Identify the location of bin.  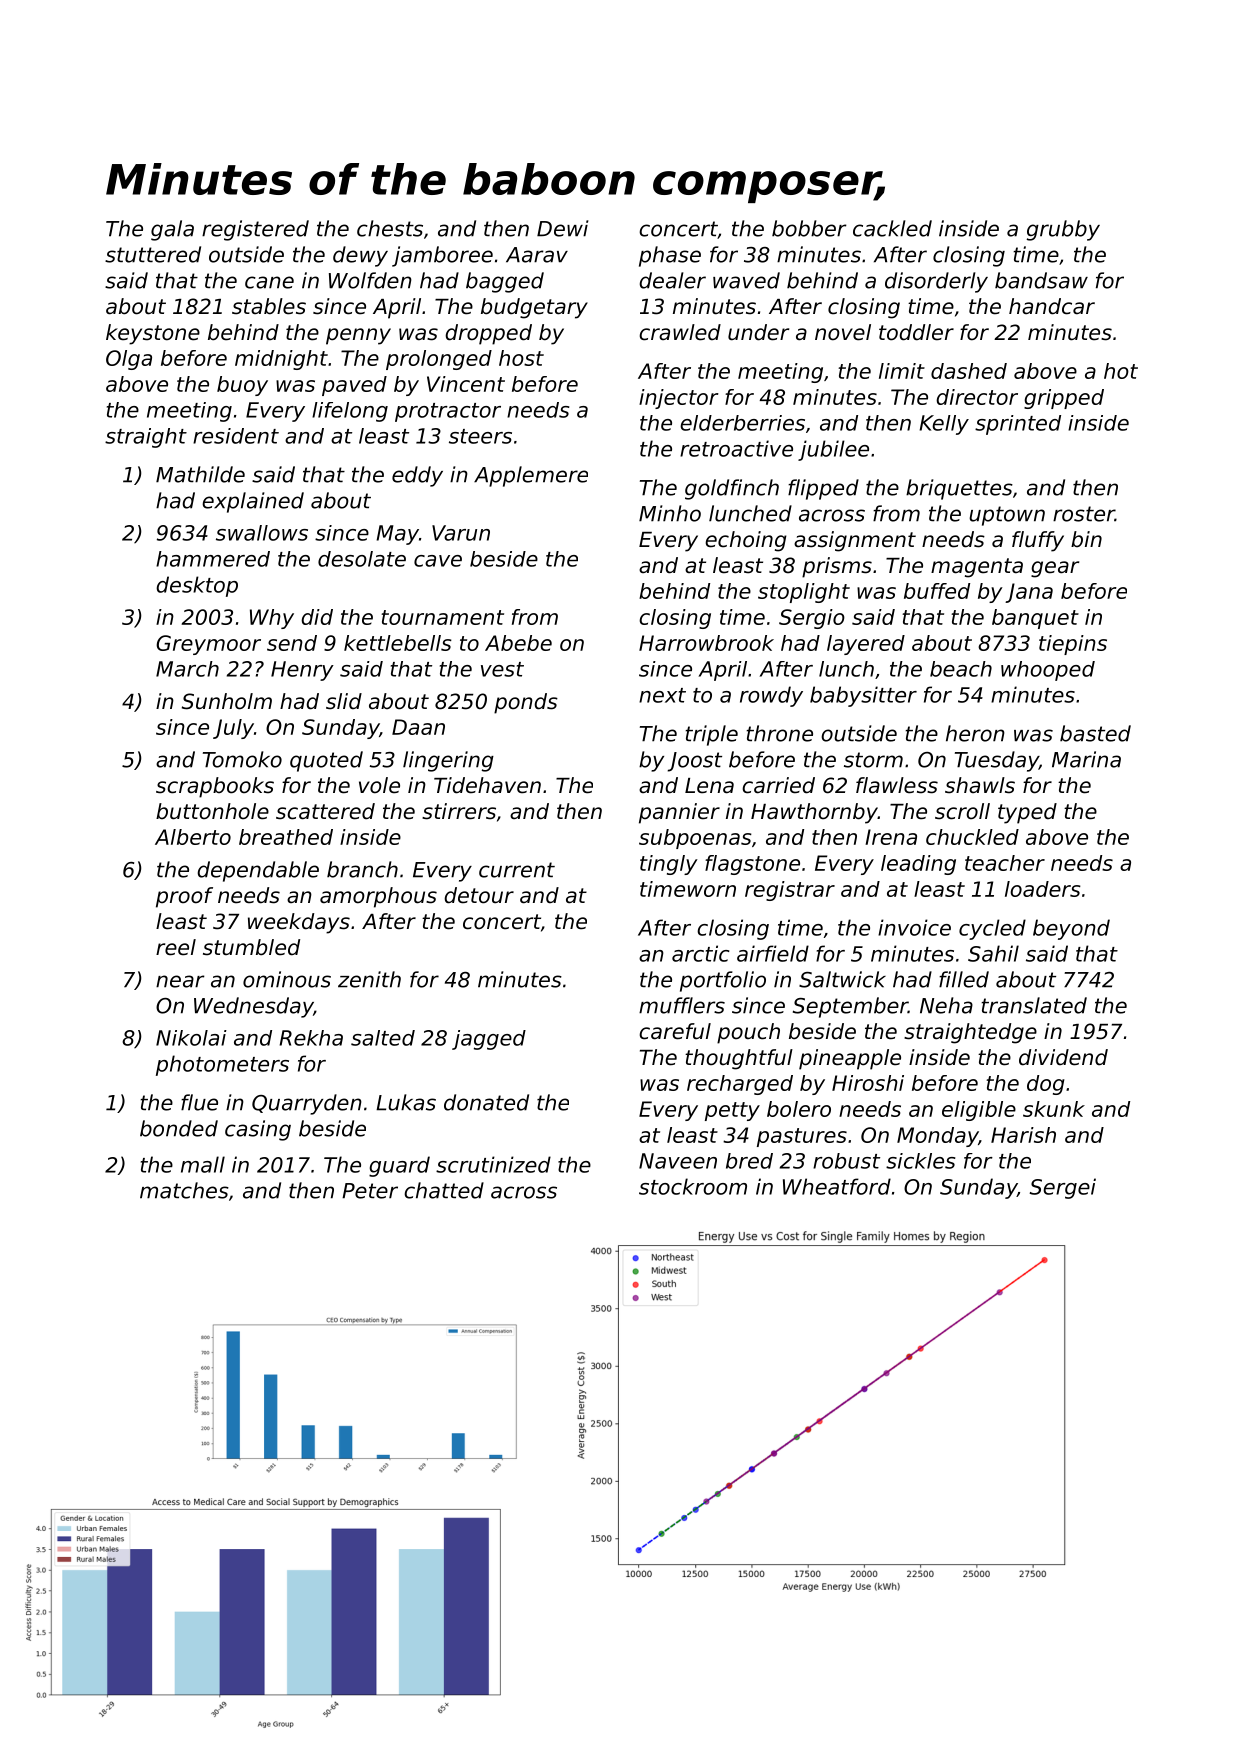
(1086, 539).
